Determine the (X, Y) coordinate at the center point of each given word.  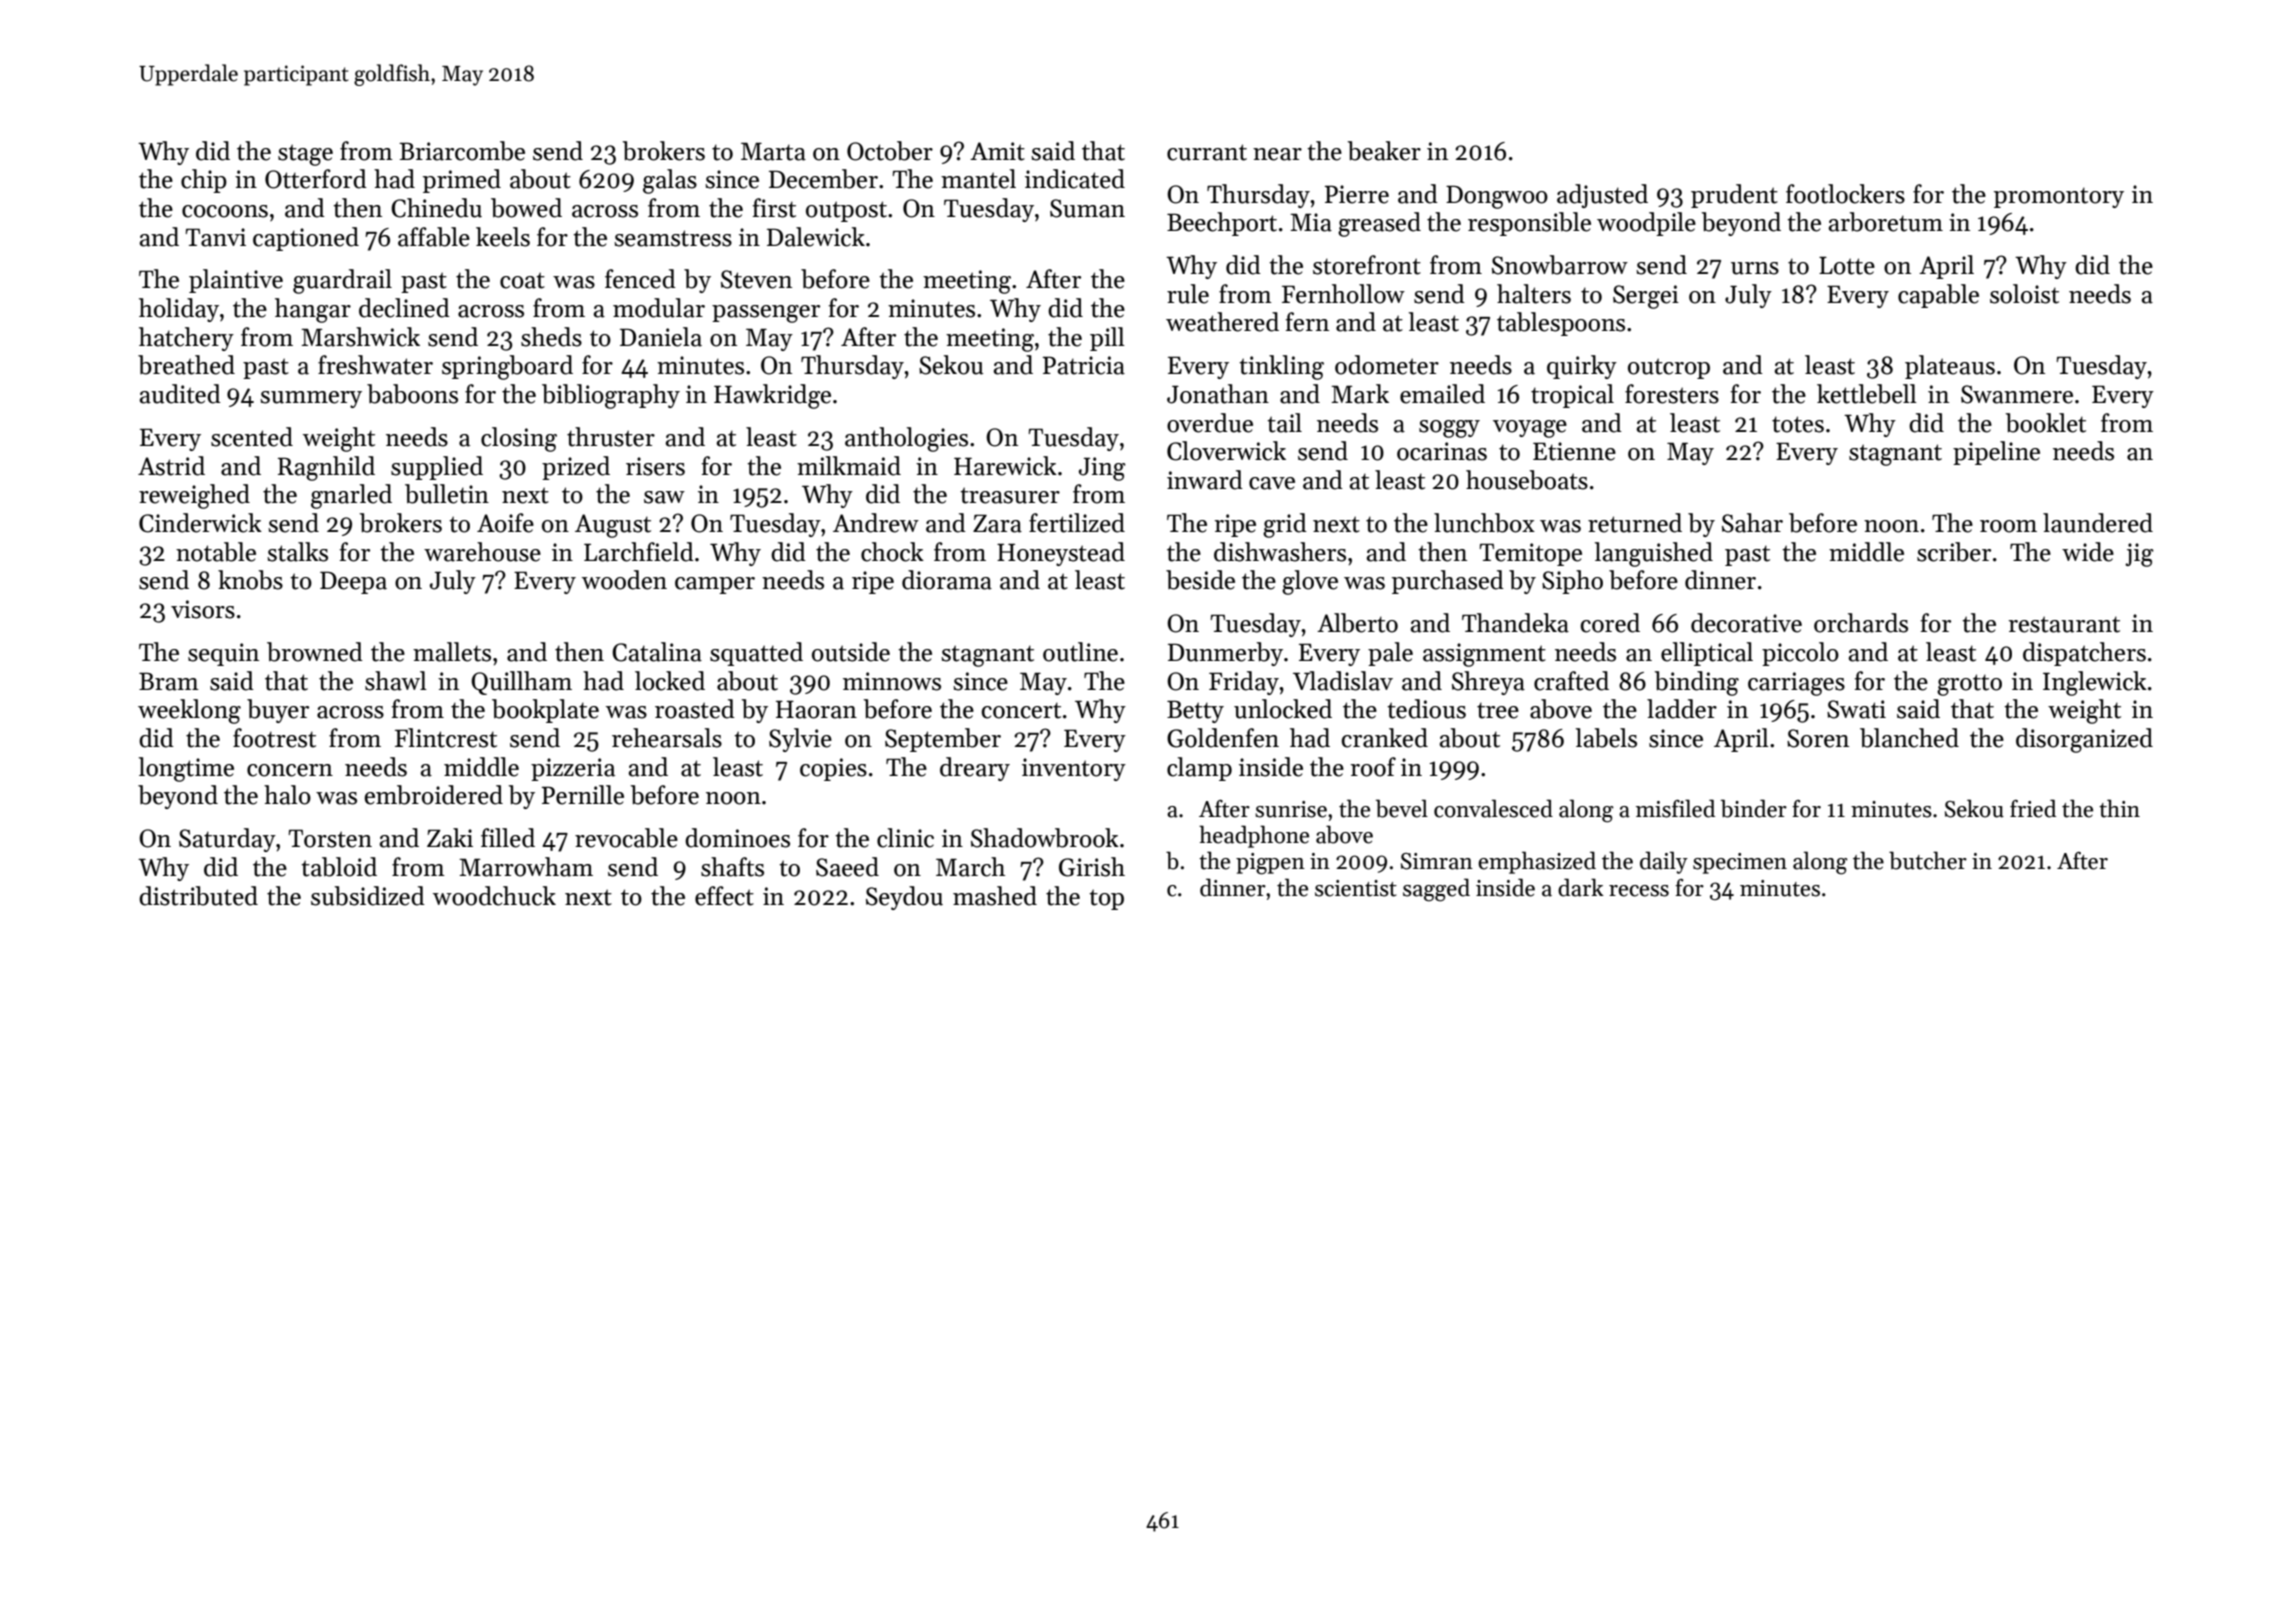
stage (305, 155)
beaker (1384, 151)
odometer (1387, 365)
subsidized (368, 896)
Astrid (171, 466)
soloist (2024, 294)
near (1277, 154)
